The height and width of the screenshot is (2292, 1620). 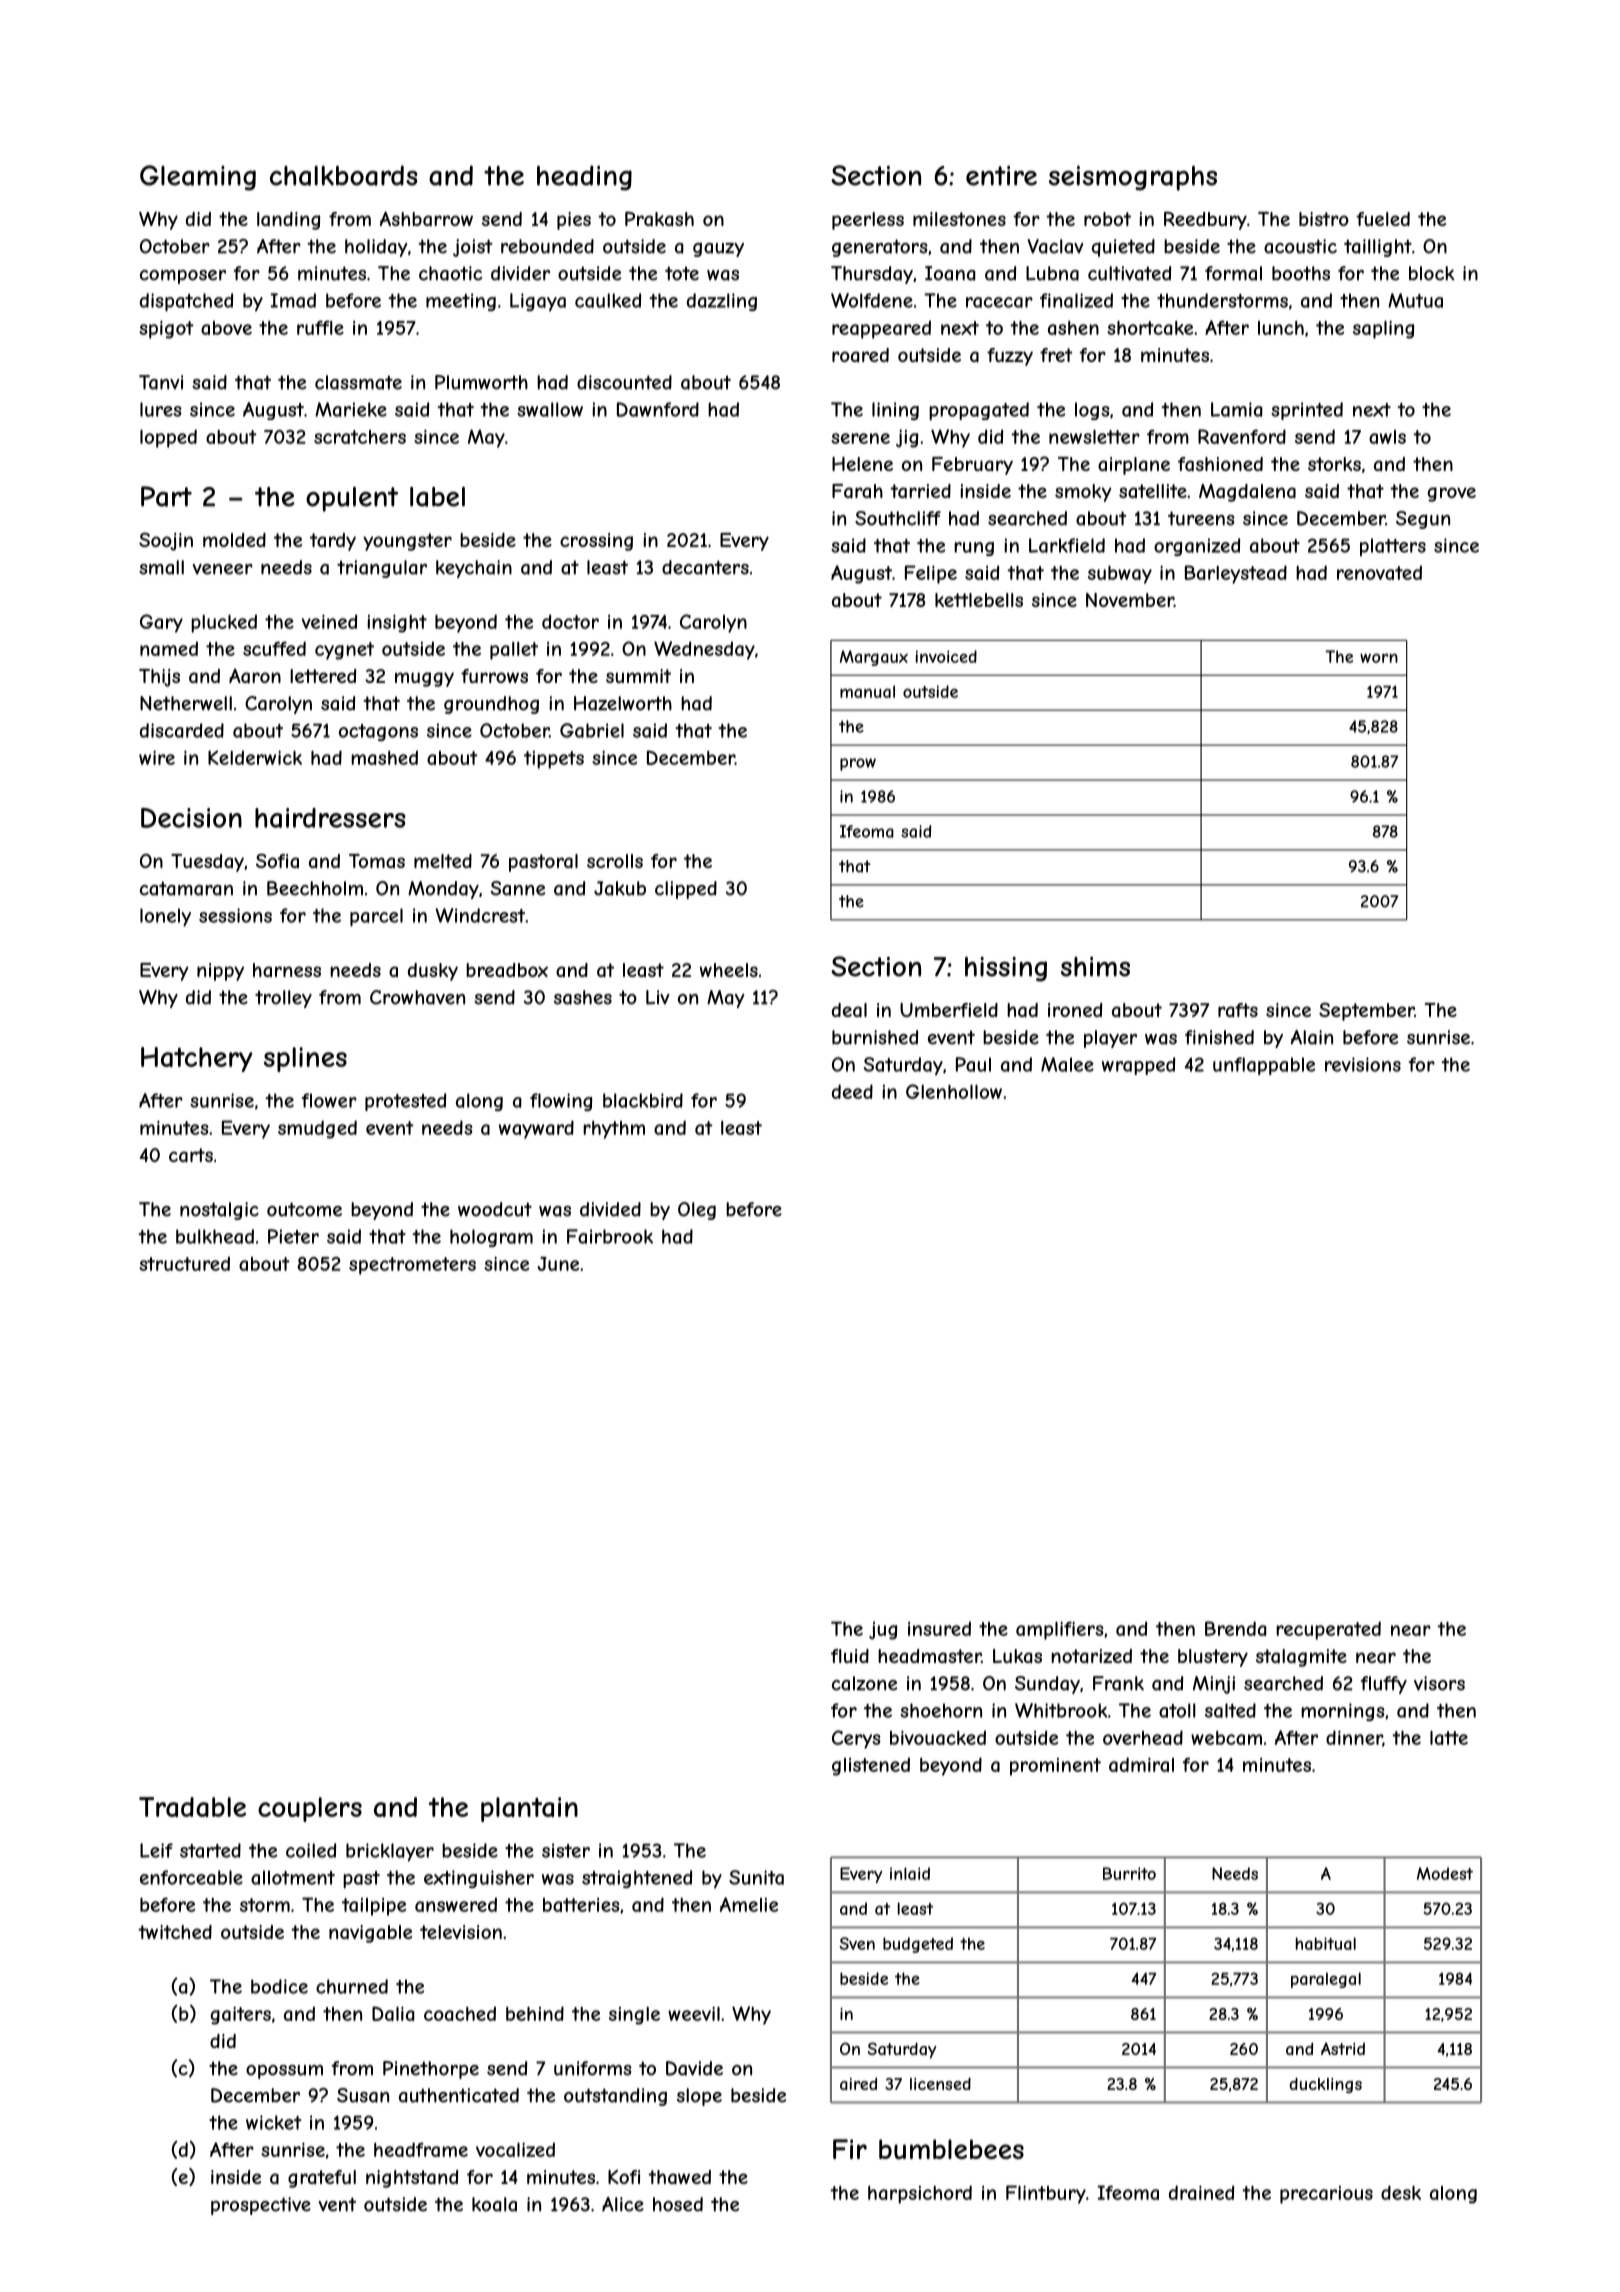 I want to click on recuperated, so click(x=1328, y=1630).
